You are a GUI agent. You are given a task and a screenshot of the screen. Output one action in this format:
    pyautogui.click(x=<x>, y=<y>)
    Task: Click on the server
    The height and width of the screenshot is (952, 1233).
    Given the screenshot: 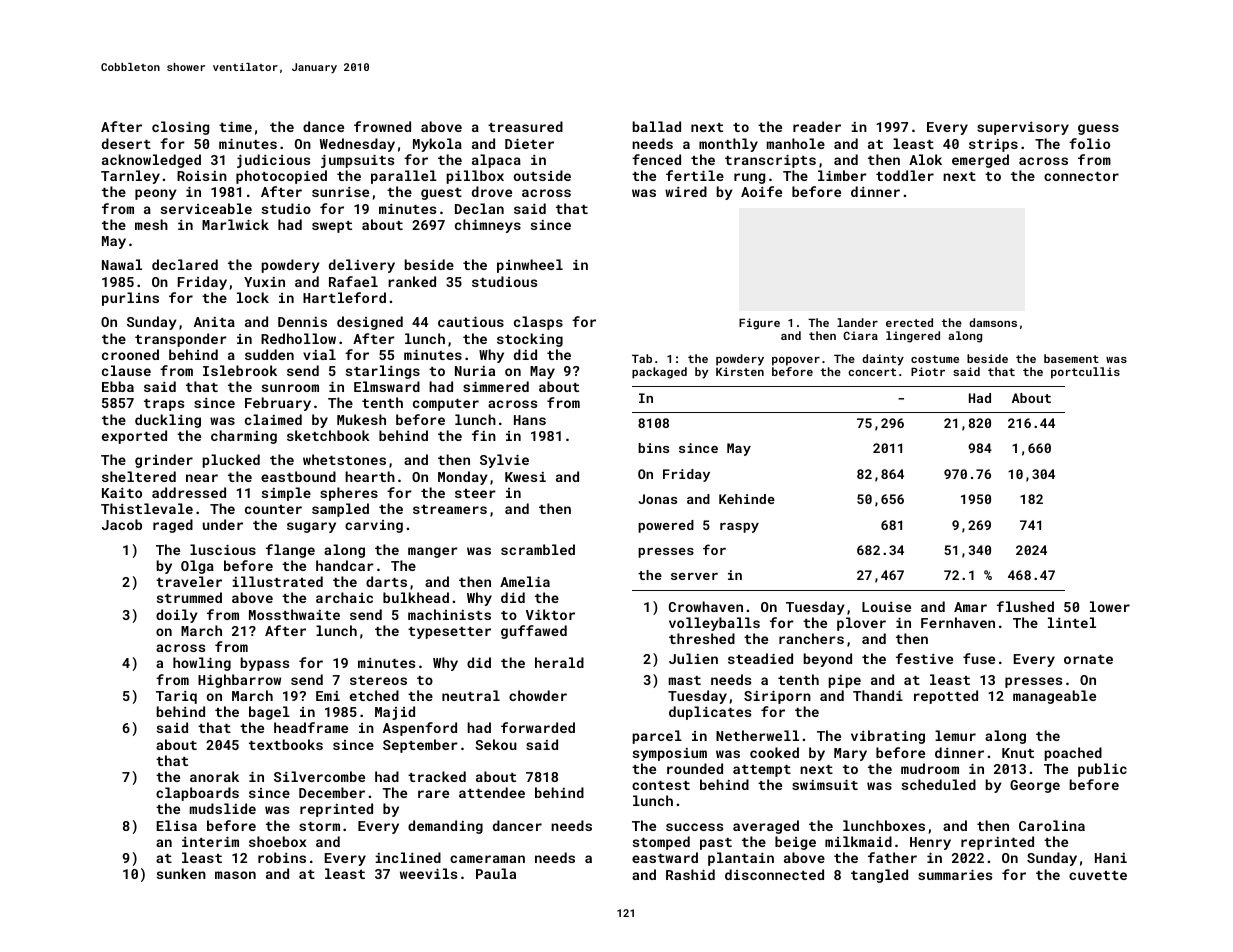 What is the action you would take?
    pyautogui.click(x=694, y=576)
